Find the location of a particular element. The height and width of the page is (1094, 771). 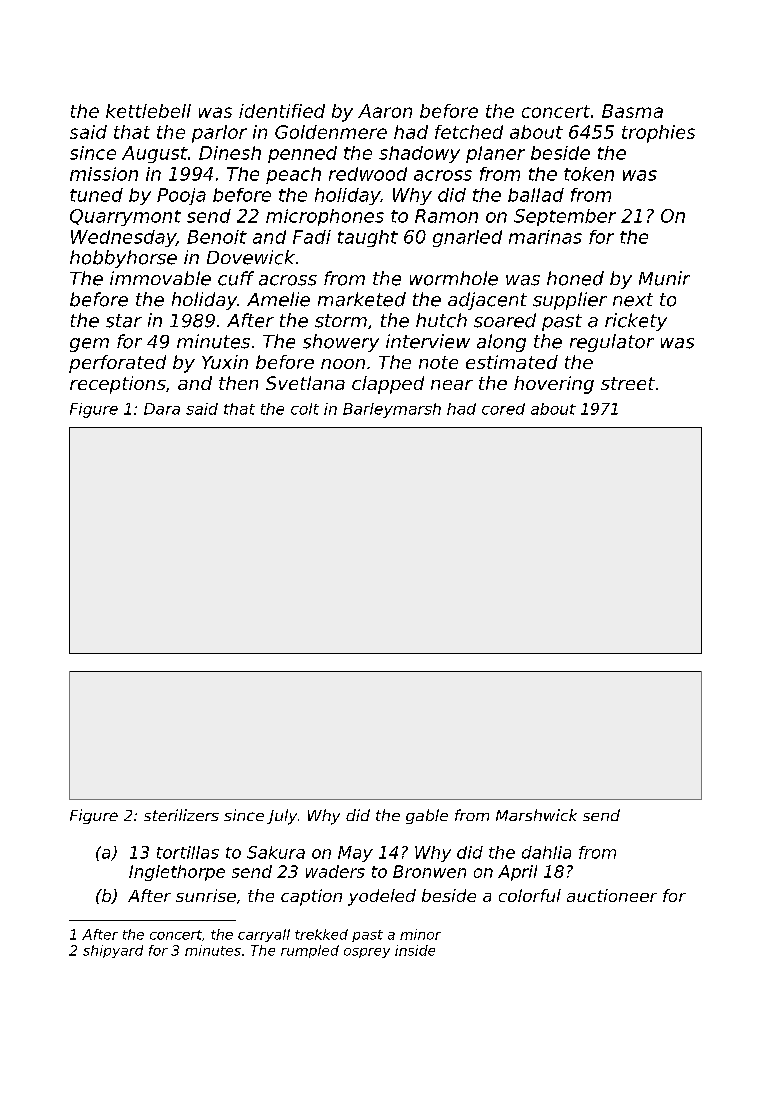

sunrise is located at coordinates (206, 895).
